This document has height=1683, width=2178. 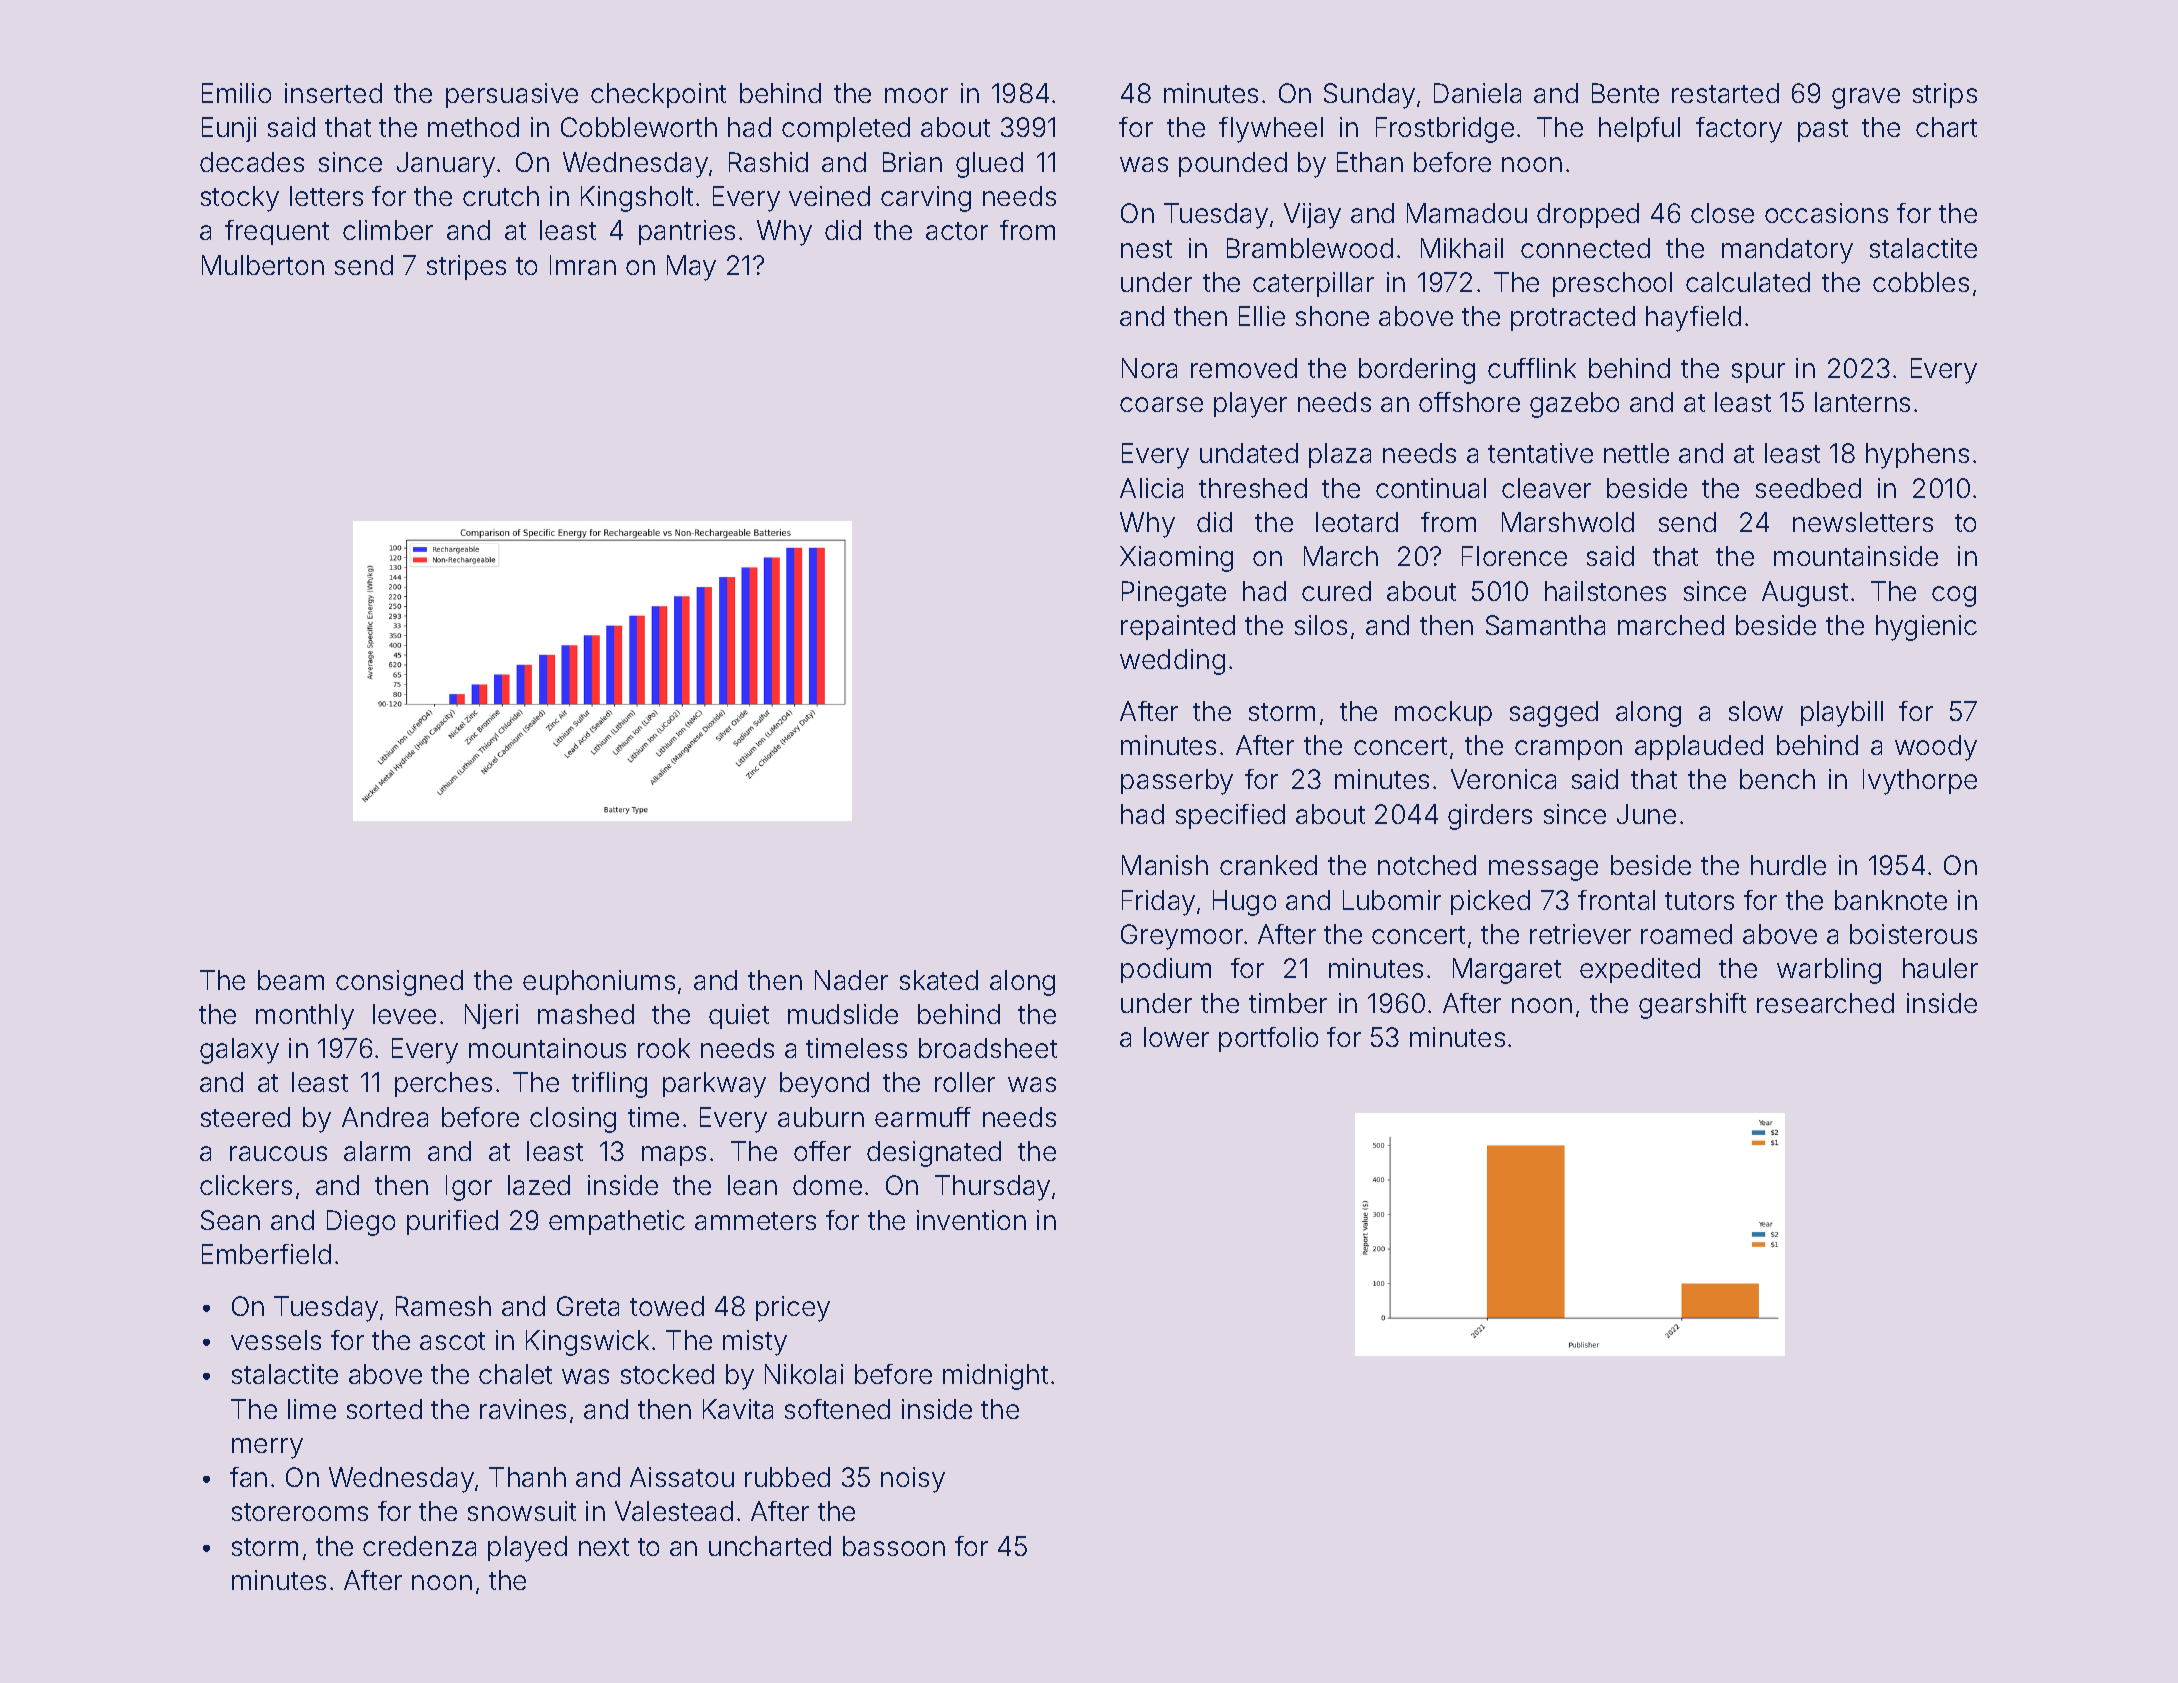 What do you see at coordinates (333, 93) in the document?
I see `inserted` at bounding box center [333, 93].
